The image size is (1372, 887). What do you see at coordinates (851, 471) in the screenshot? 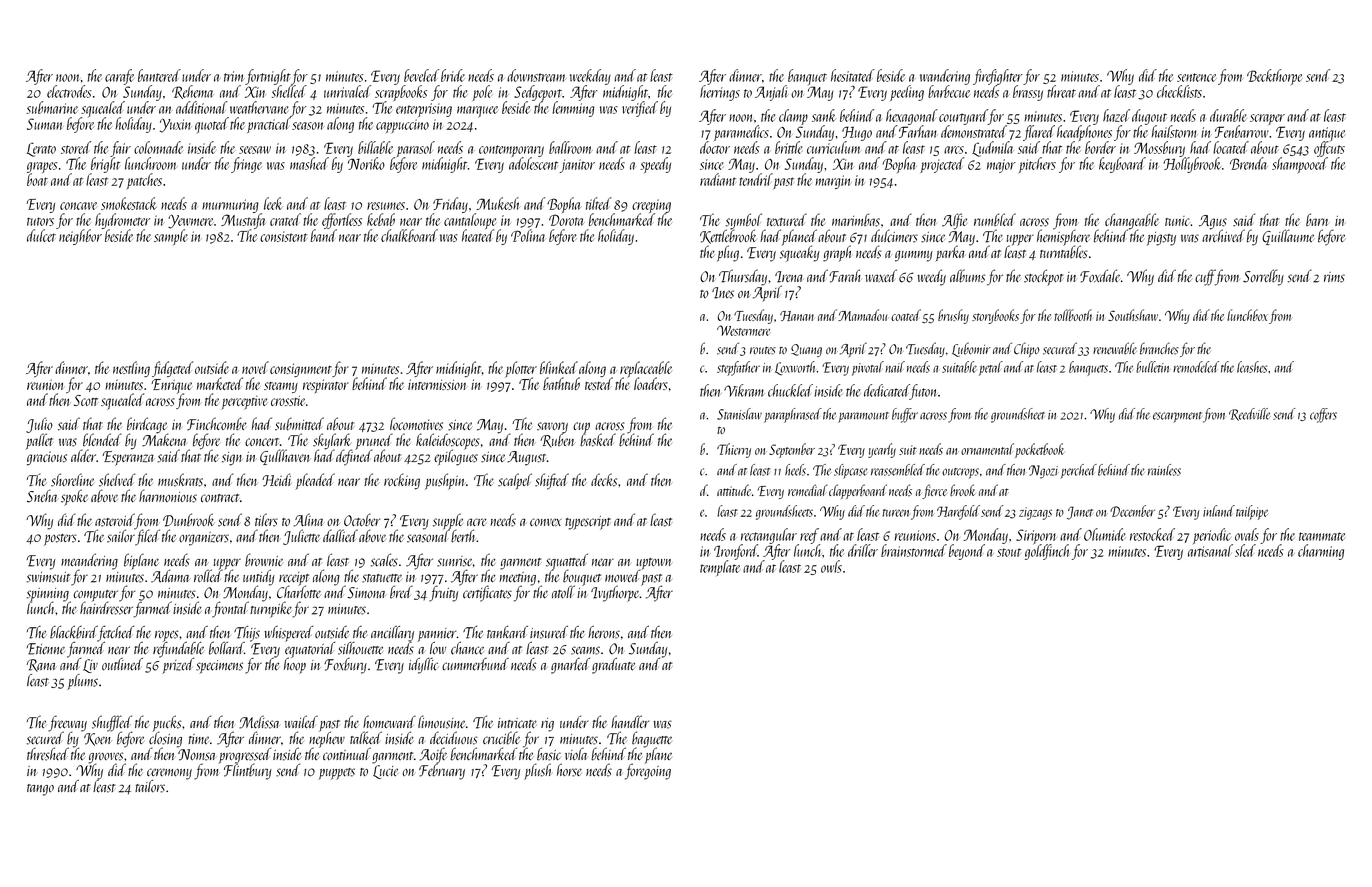
I see `slipcase` at bounding box center [851, 471].
